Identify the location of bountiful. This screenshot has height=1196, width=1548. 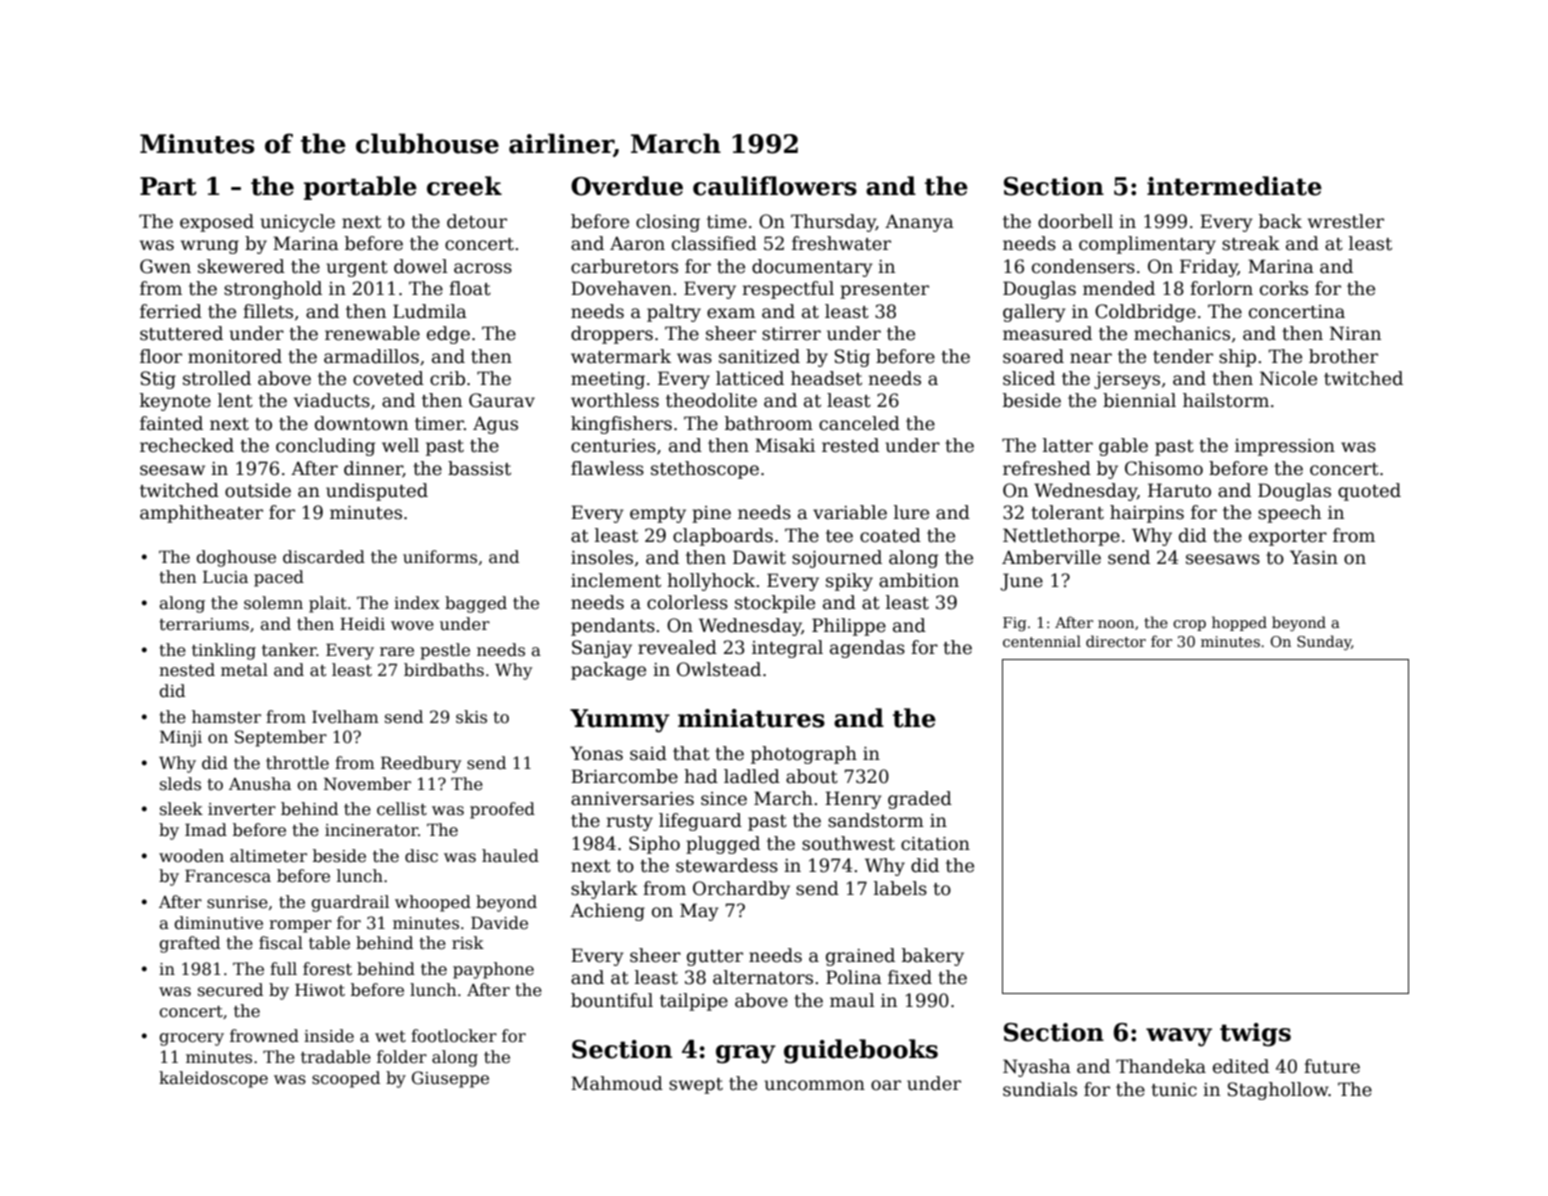
(612, 1000).
